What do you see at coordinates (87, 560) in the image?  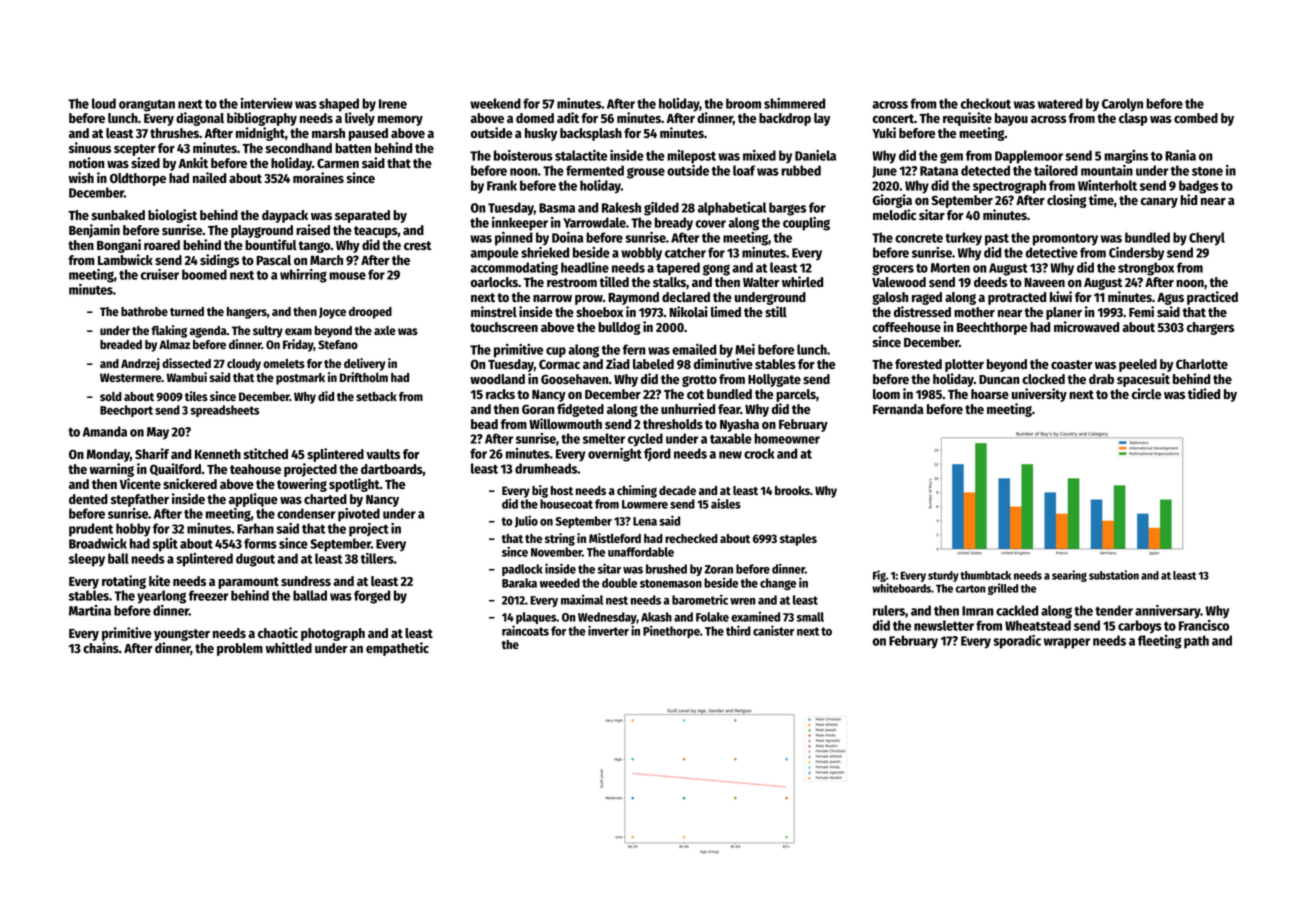 I see `sleepy` at bounding box center [87, 560].
